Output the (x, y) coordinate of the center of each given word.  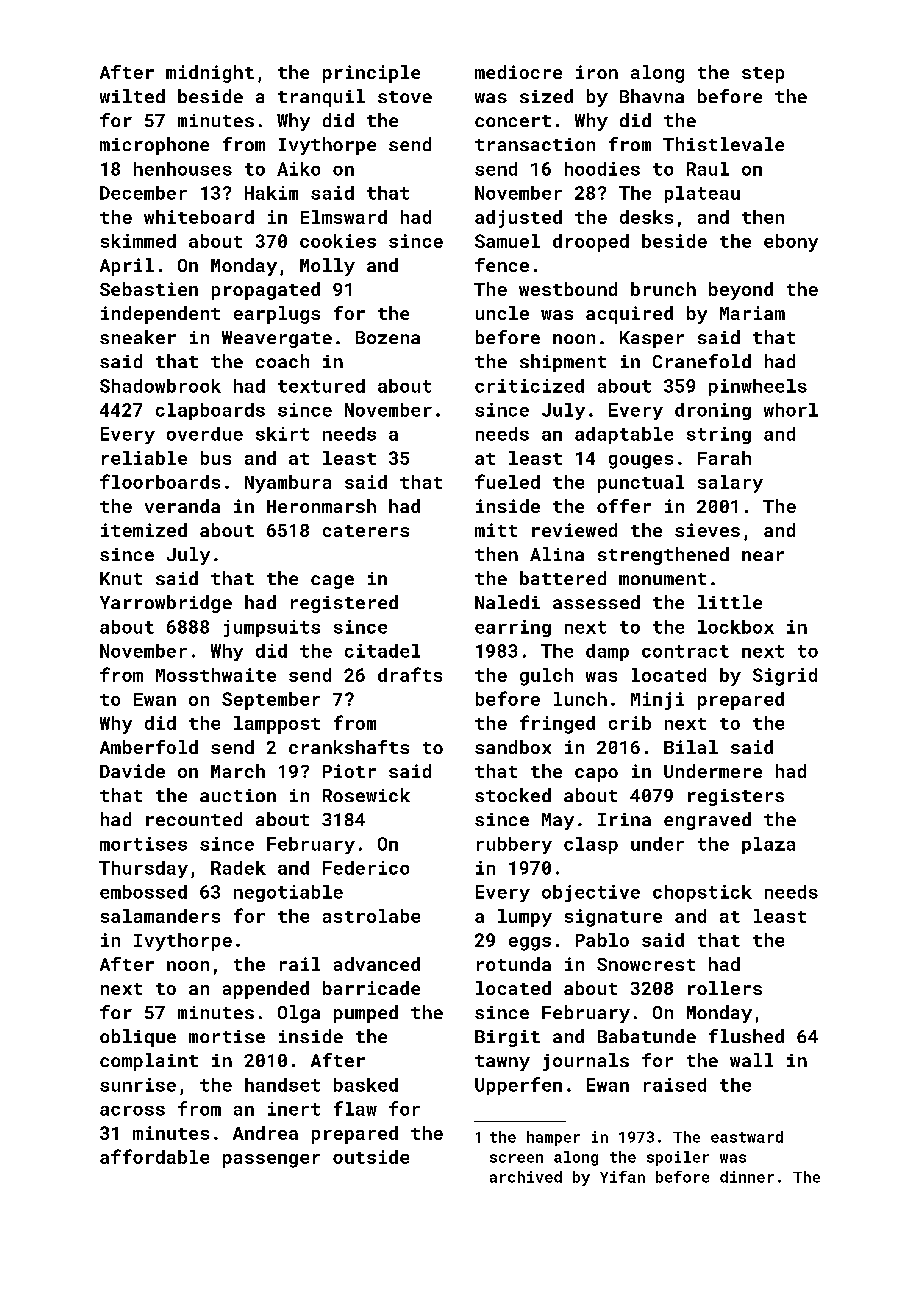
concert (513, 121)
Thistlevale (723, 144)
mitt (496, 530)
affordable (154, 1156)
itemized (144, 530)
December (143, 193)
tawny (502, 1063)
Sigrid (785, 677)
